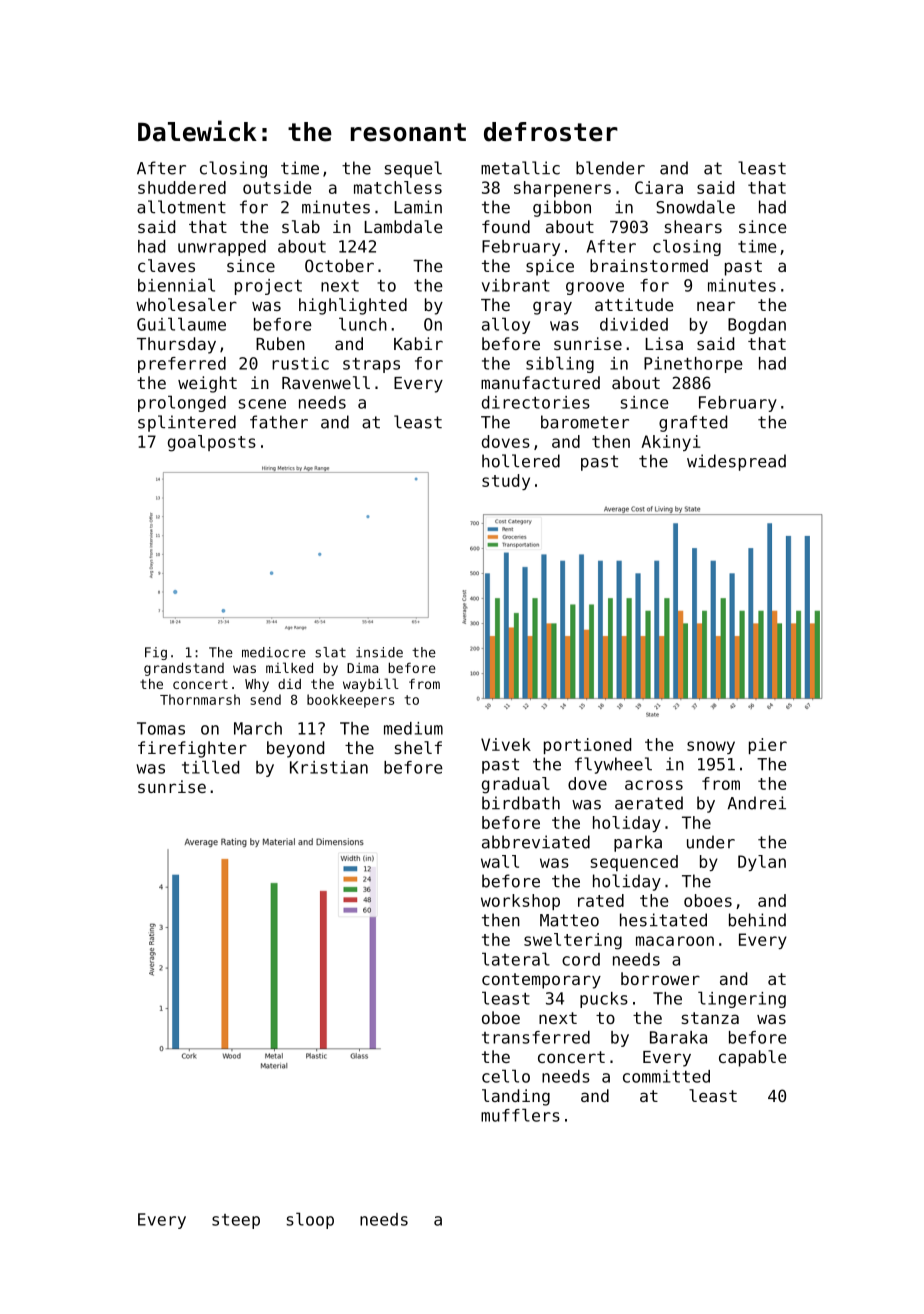 The height and width of the screenshot is (1314, 924). I want to click on gradual, so click(516, 785).
